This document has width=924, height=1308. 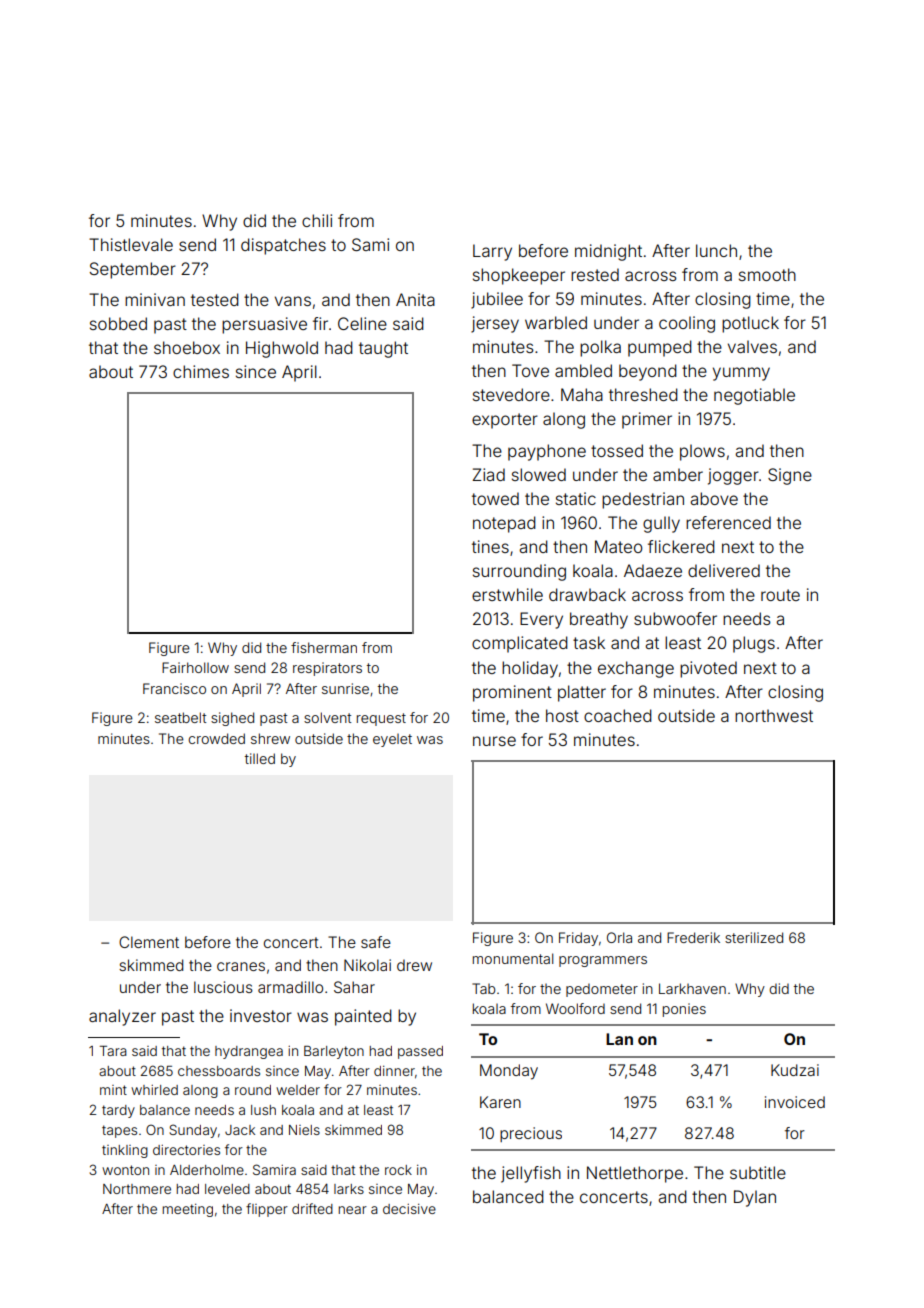 I want to click on Northmere, so click(x=137, y=1189).
